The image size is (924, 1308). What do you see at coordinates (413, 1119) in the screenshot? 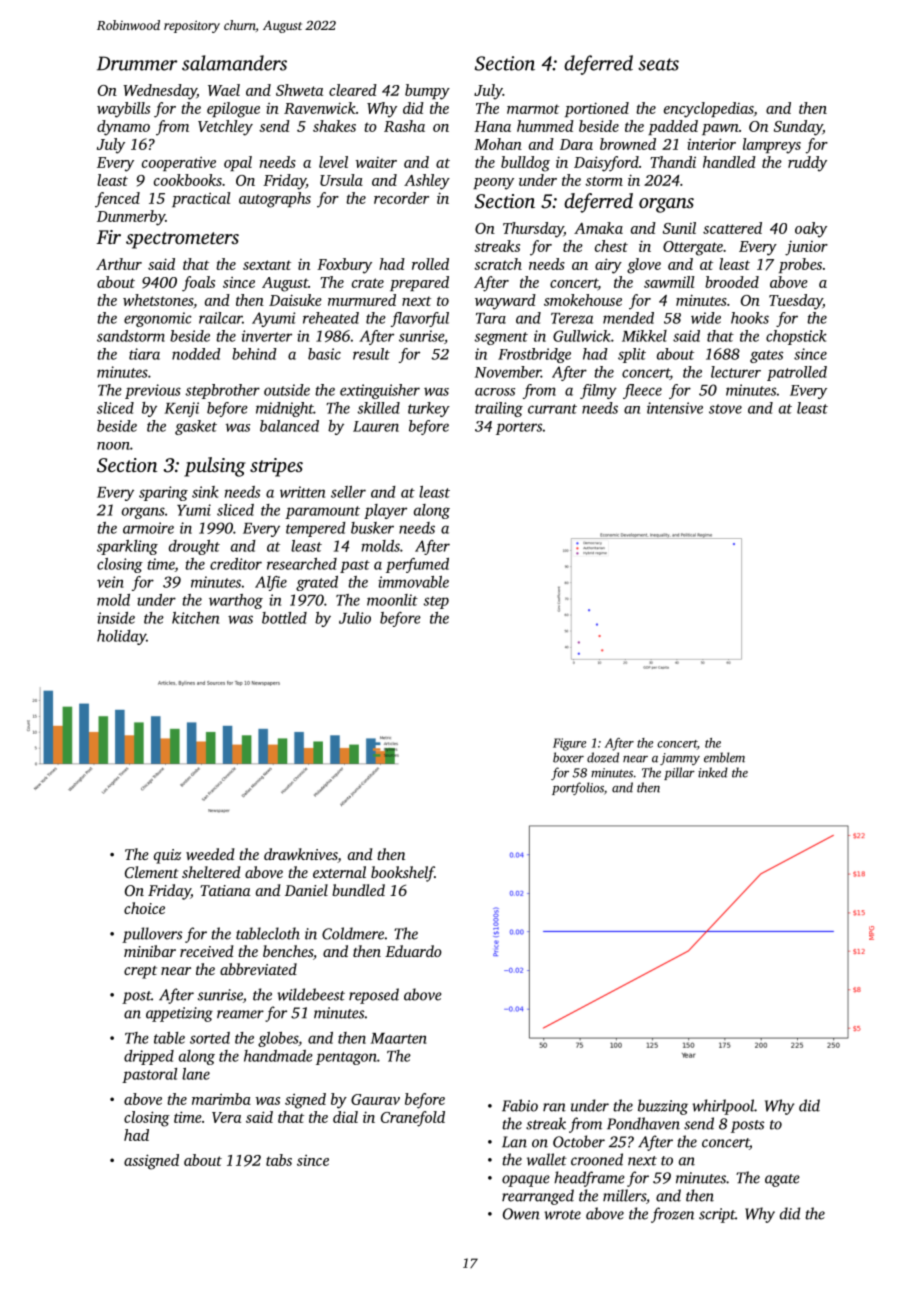
I see `Cranefold` at bounding box center [413, 1119].
